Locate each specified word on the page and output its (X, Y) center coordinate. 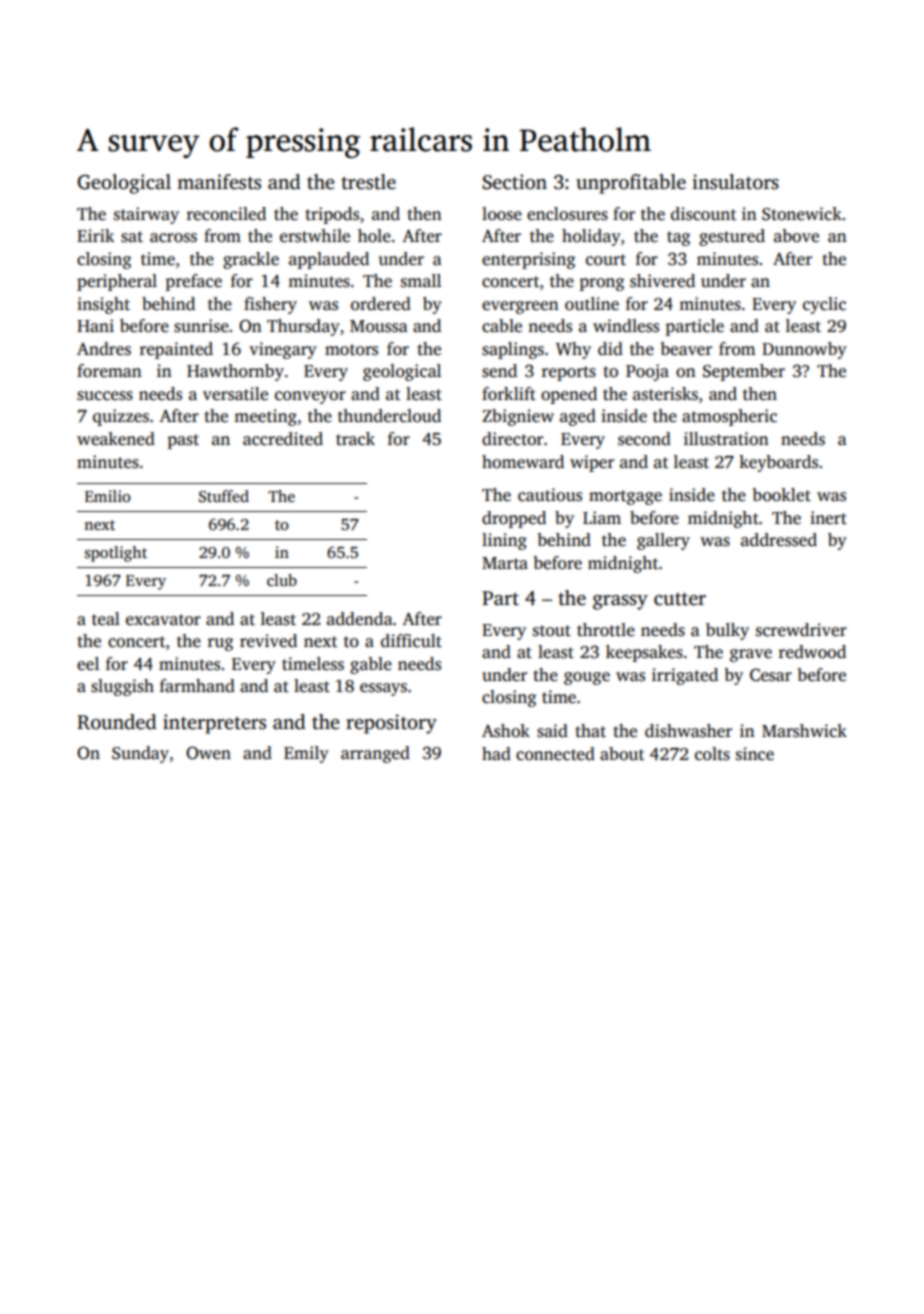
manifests (219, 182)
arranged (375, 754)
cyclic (824, 305)
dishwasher (688, 731)
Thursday (303, 327)
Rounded (117, 722)
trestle (368, 182)
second (644, 439)
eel (88, 664)
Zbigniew (518, 417)
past (183, 441)
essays (383, 689)
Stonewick (802, 214)
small (421, 281)
